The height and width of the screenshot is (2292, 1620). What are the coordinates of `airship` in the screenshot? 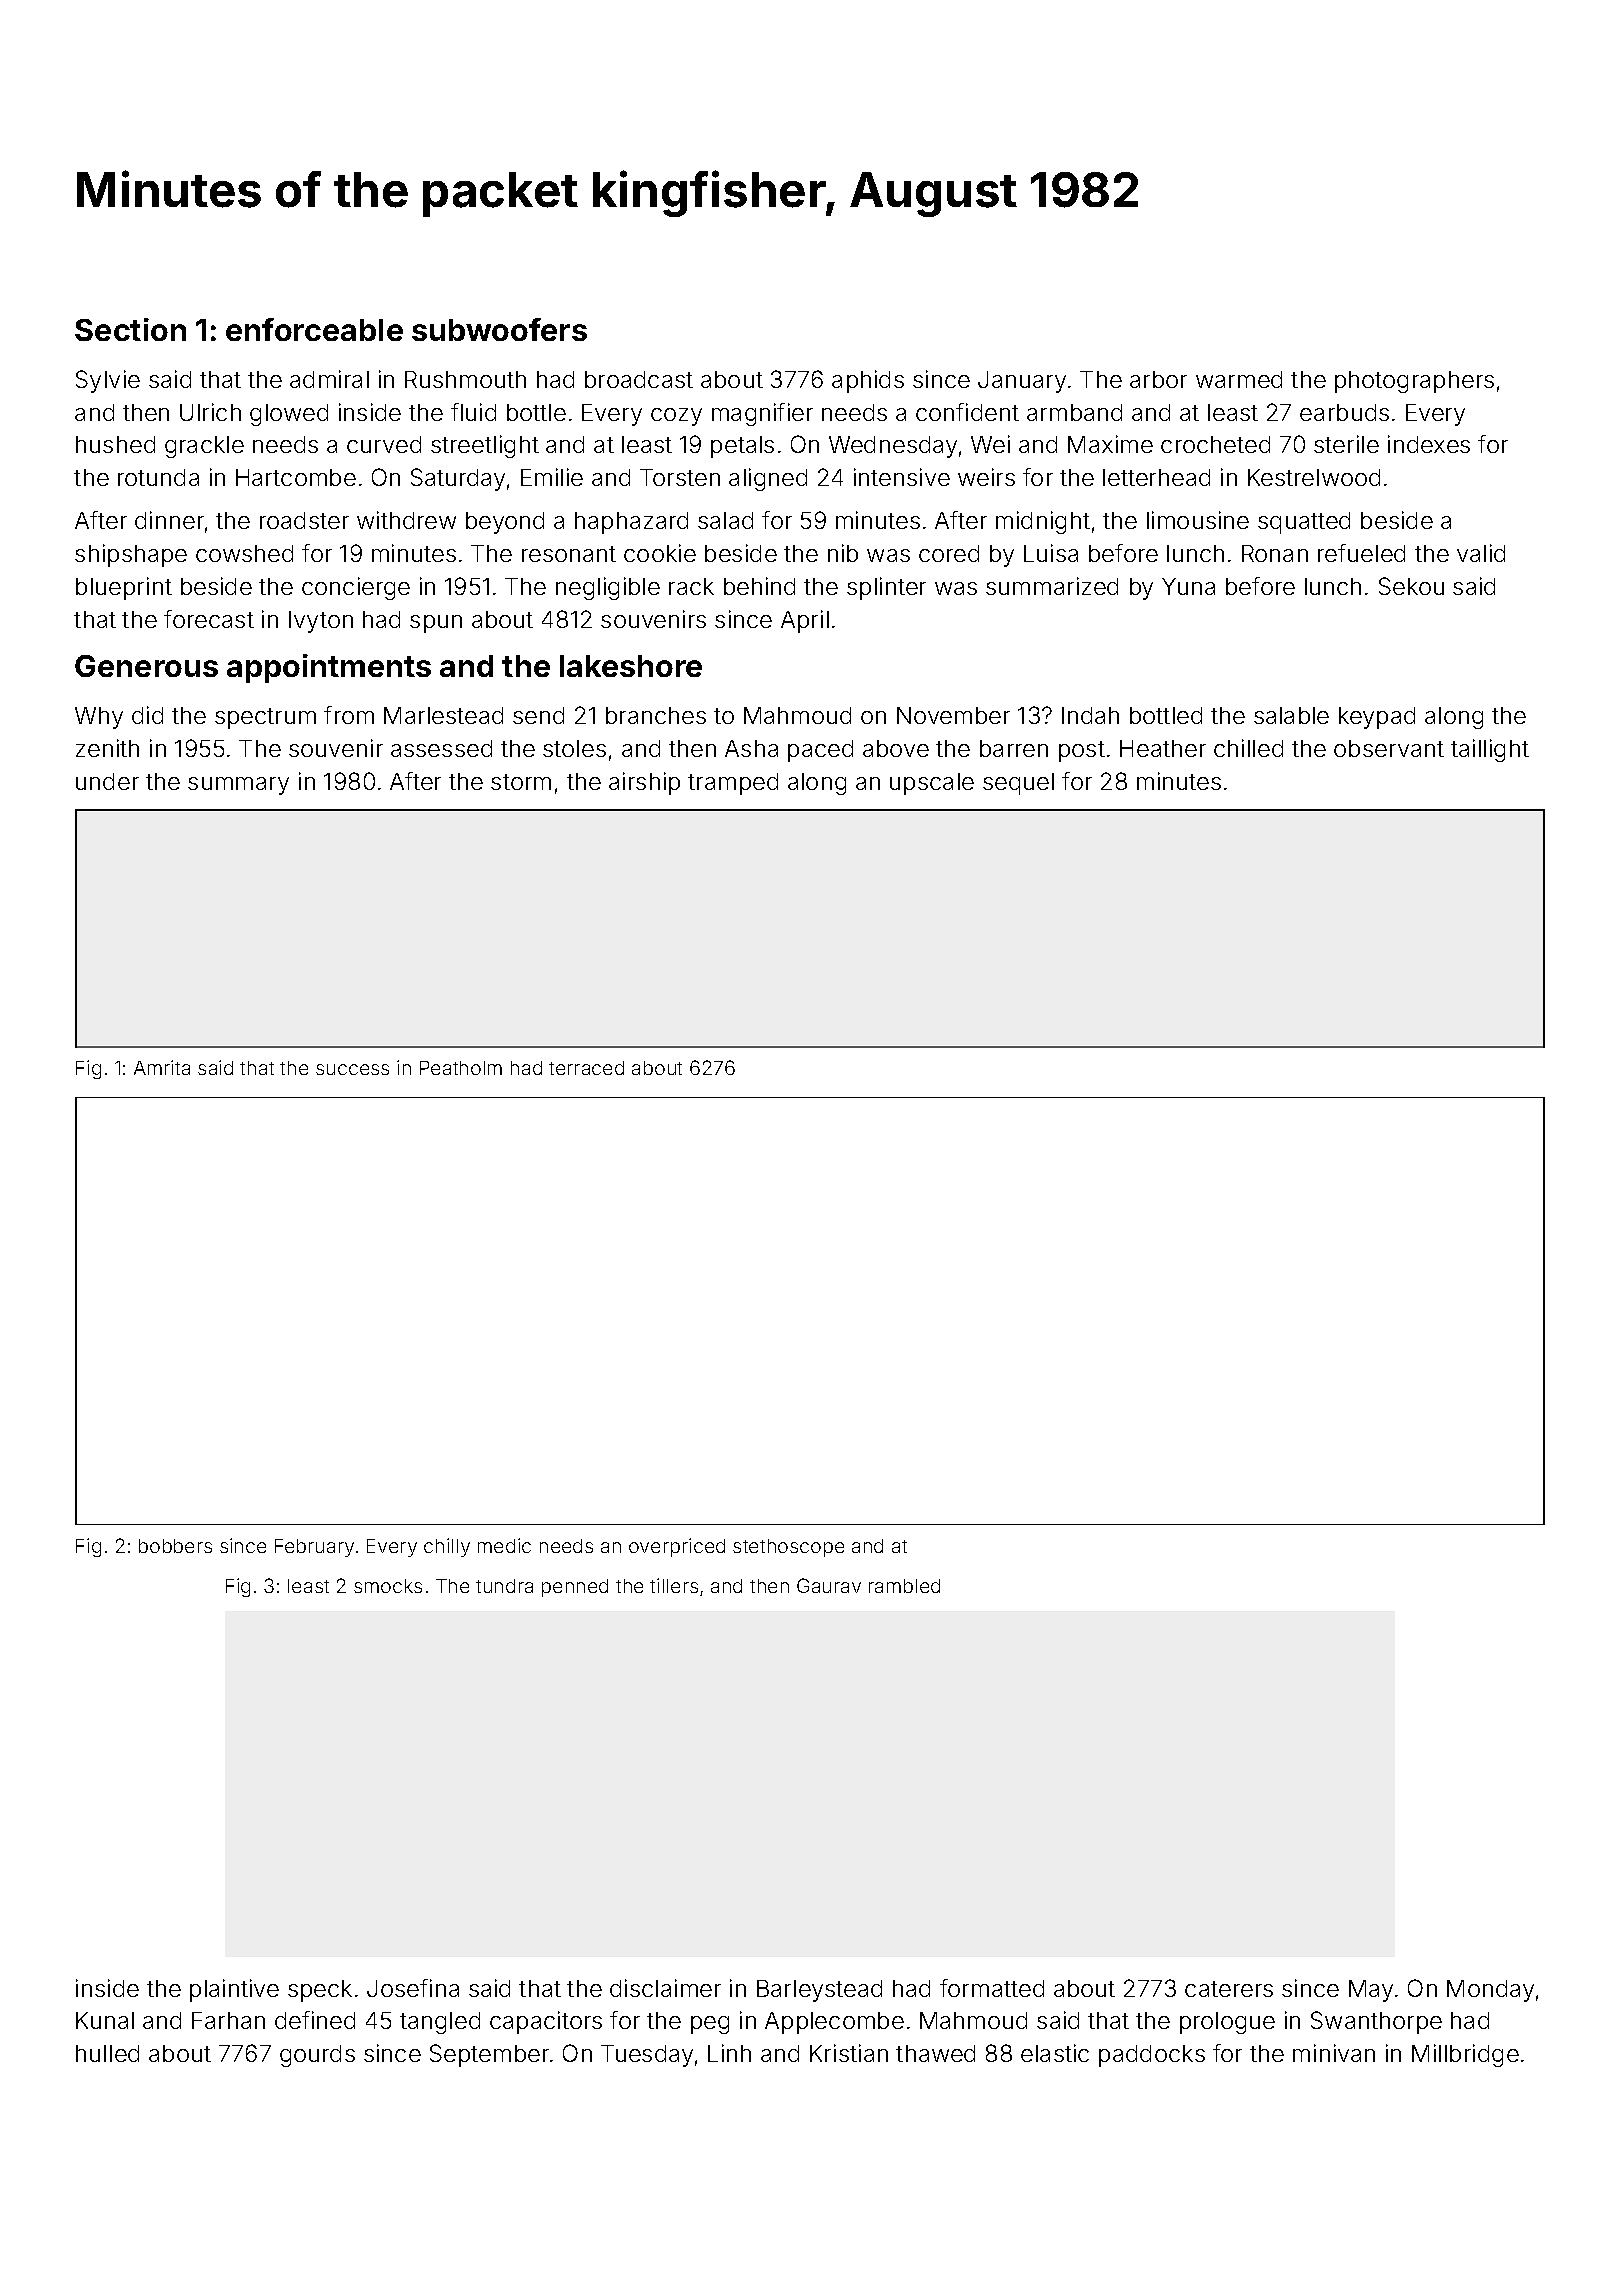 It's located at (644, 783).
